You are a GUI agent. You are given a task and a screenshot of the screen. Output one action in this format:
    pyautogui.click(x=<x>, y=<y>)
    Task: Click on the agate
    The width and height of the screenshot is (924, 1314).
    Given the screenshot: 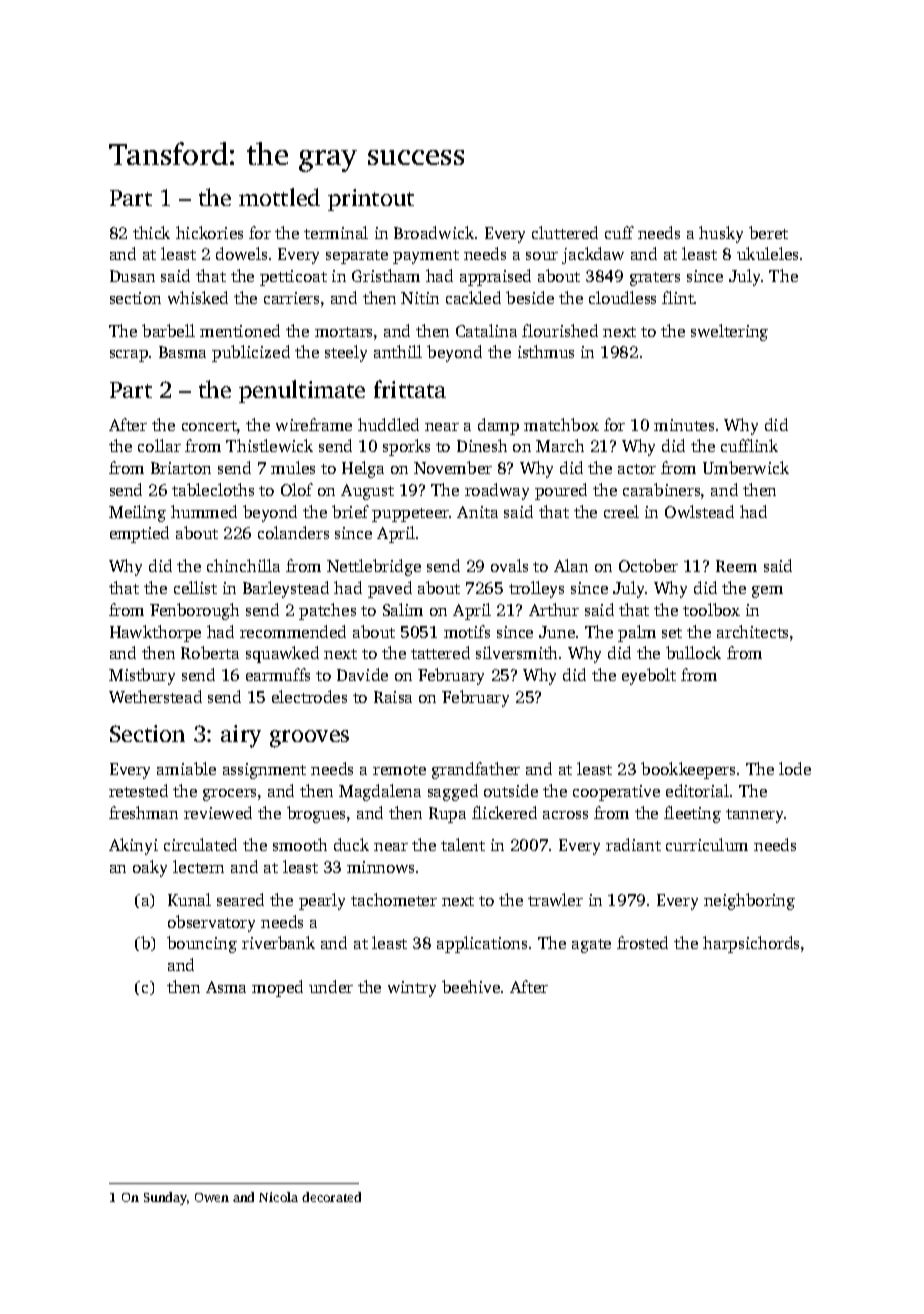 What is the action you would take?
    pyautogui.click(x=591, y=946)
